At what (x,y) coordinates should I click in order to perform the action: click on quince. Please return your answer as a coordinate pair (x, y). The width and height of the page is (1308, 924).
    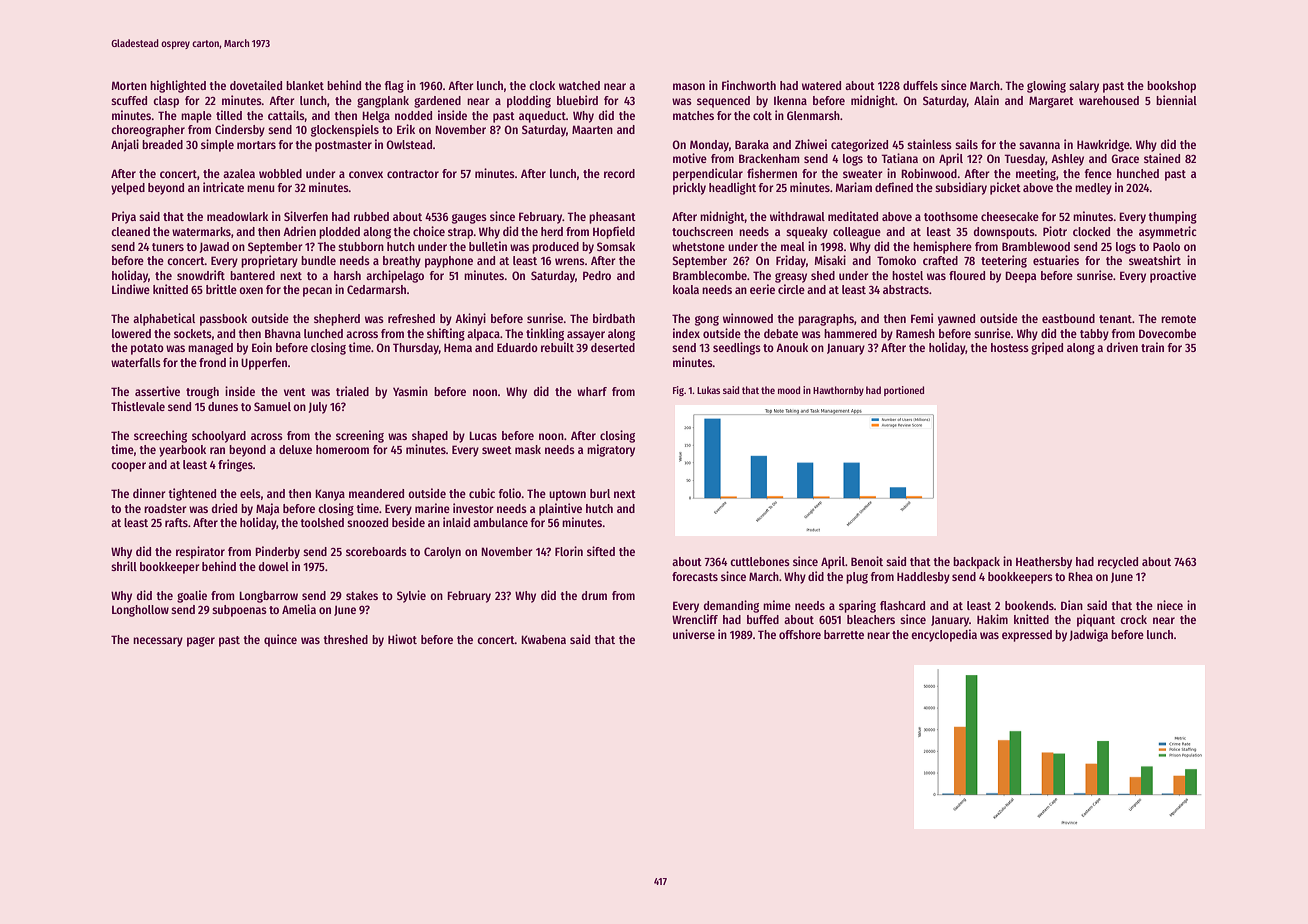
    Looking at the image, I should click on (280, 640).
